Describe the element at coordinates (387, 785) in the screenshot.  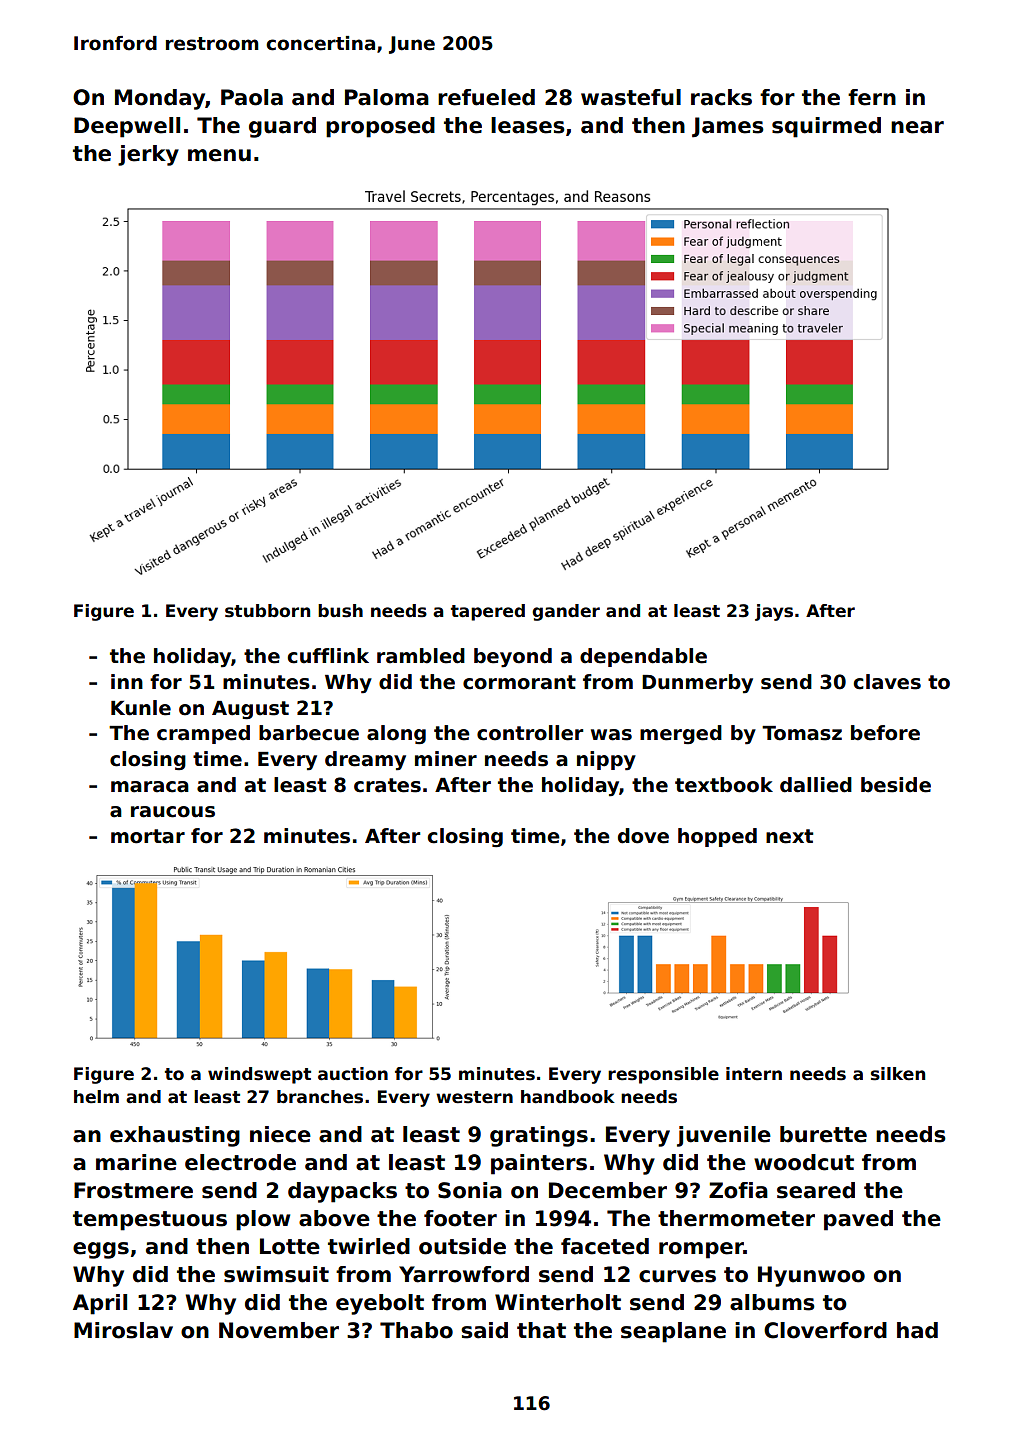
I see `crates` at that location.
